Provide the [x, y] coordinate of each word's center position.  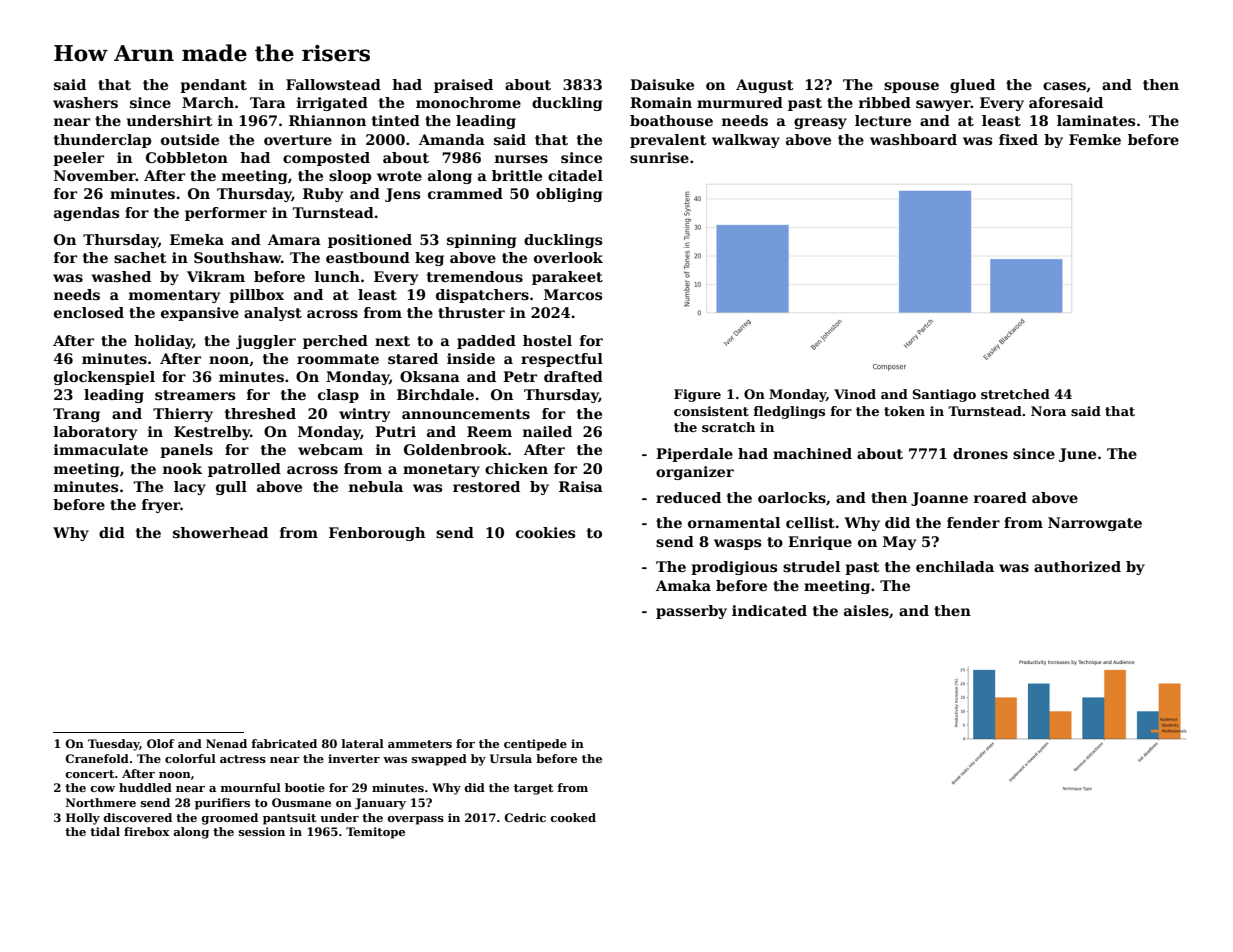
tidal [105, 831]
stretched [1015, 394]
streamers [195, 395]
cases [1064, 86]
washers [85, 102]
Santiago [944, 395]
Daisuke [662, 84]
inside [471, 358]
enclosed [89, 312]
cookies [545, 532]
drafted [573, 376]
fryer [161, 506]
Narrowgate [1095, 524]
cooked [573, 817]
